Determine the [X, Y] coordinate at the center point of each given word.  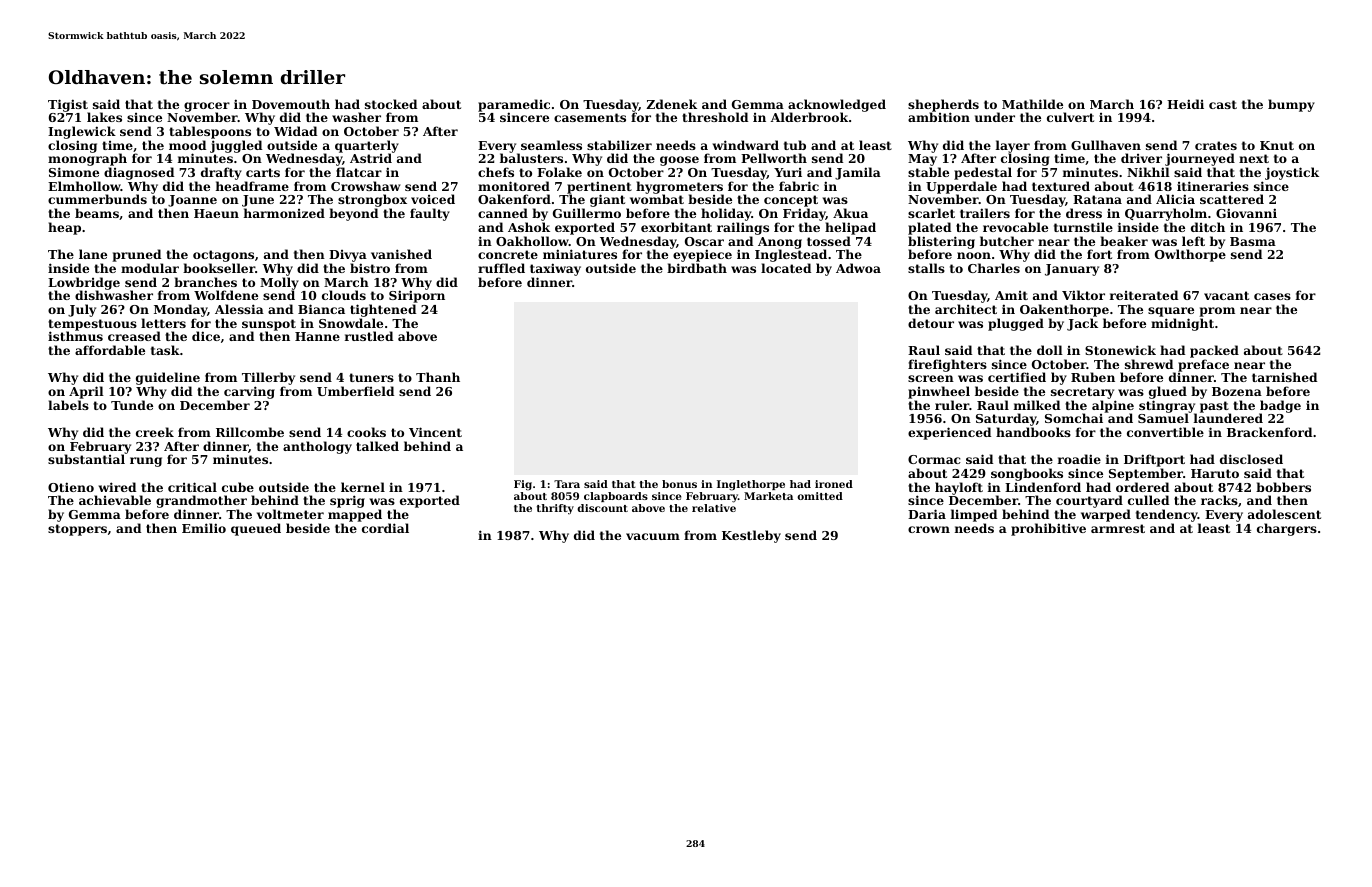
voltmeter [290, 514]
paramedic [514, 106]
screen [931, 378]
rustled [369, 336]
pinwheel [939, 392]
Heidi [1185, 104]
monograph [87, 160]
